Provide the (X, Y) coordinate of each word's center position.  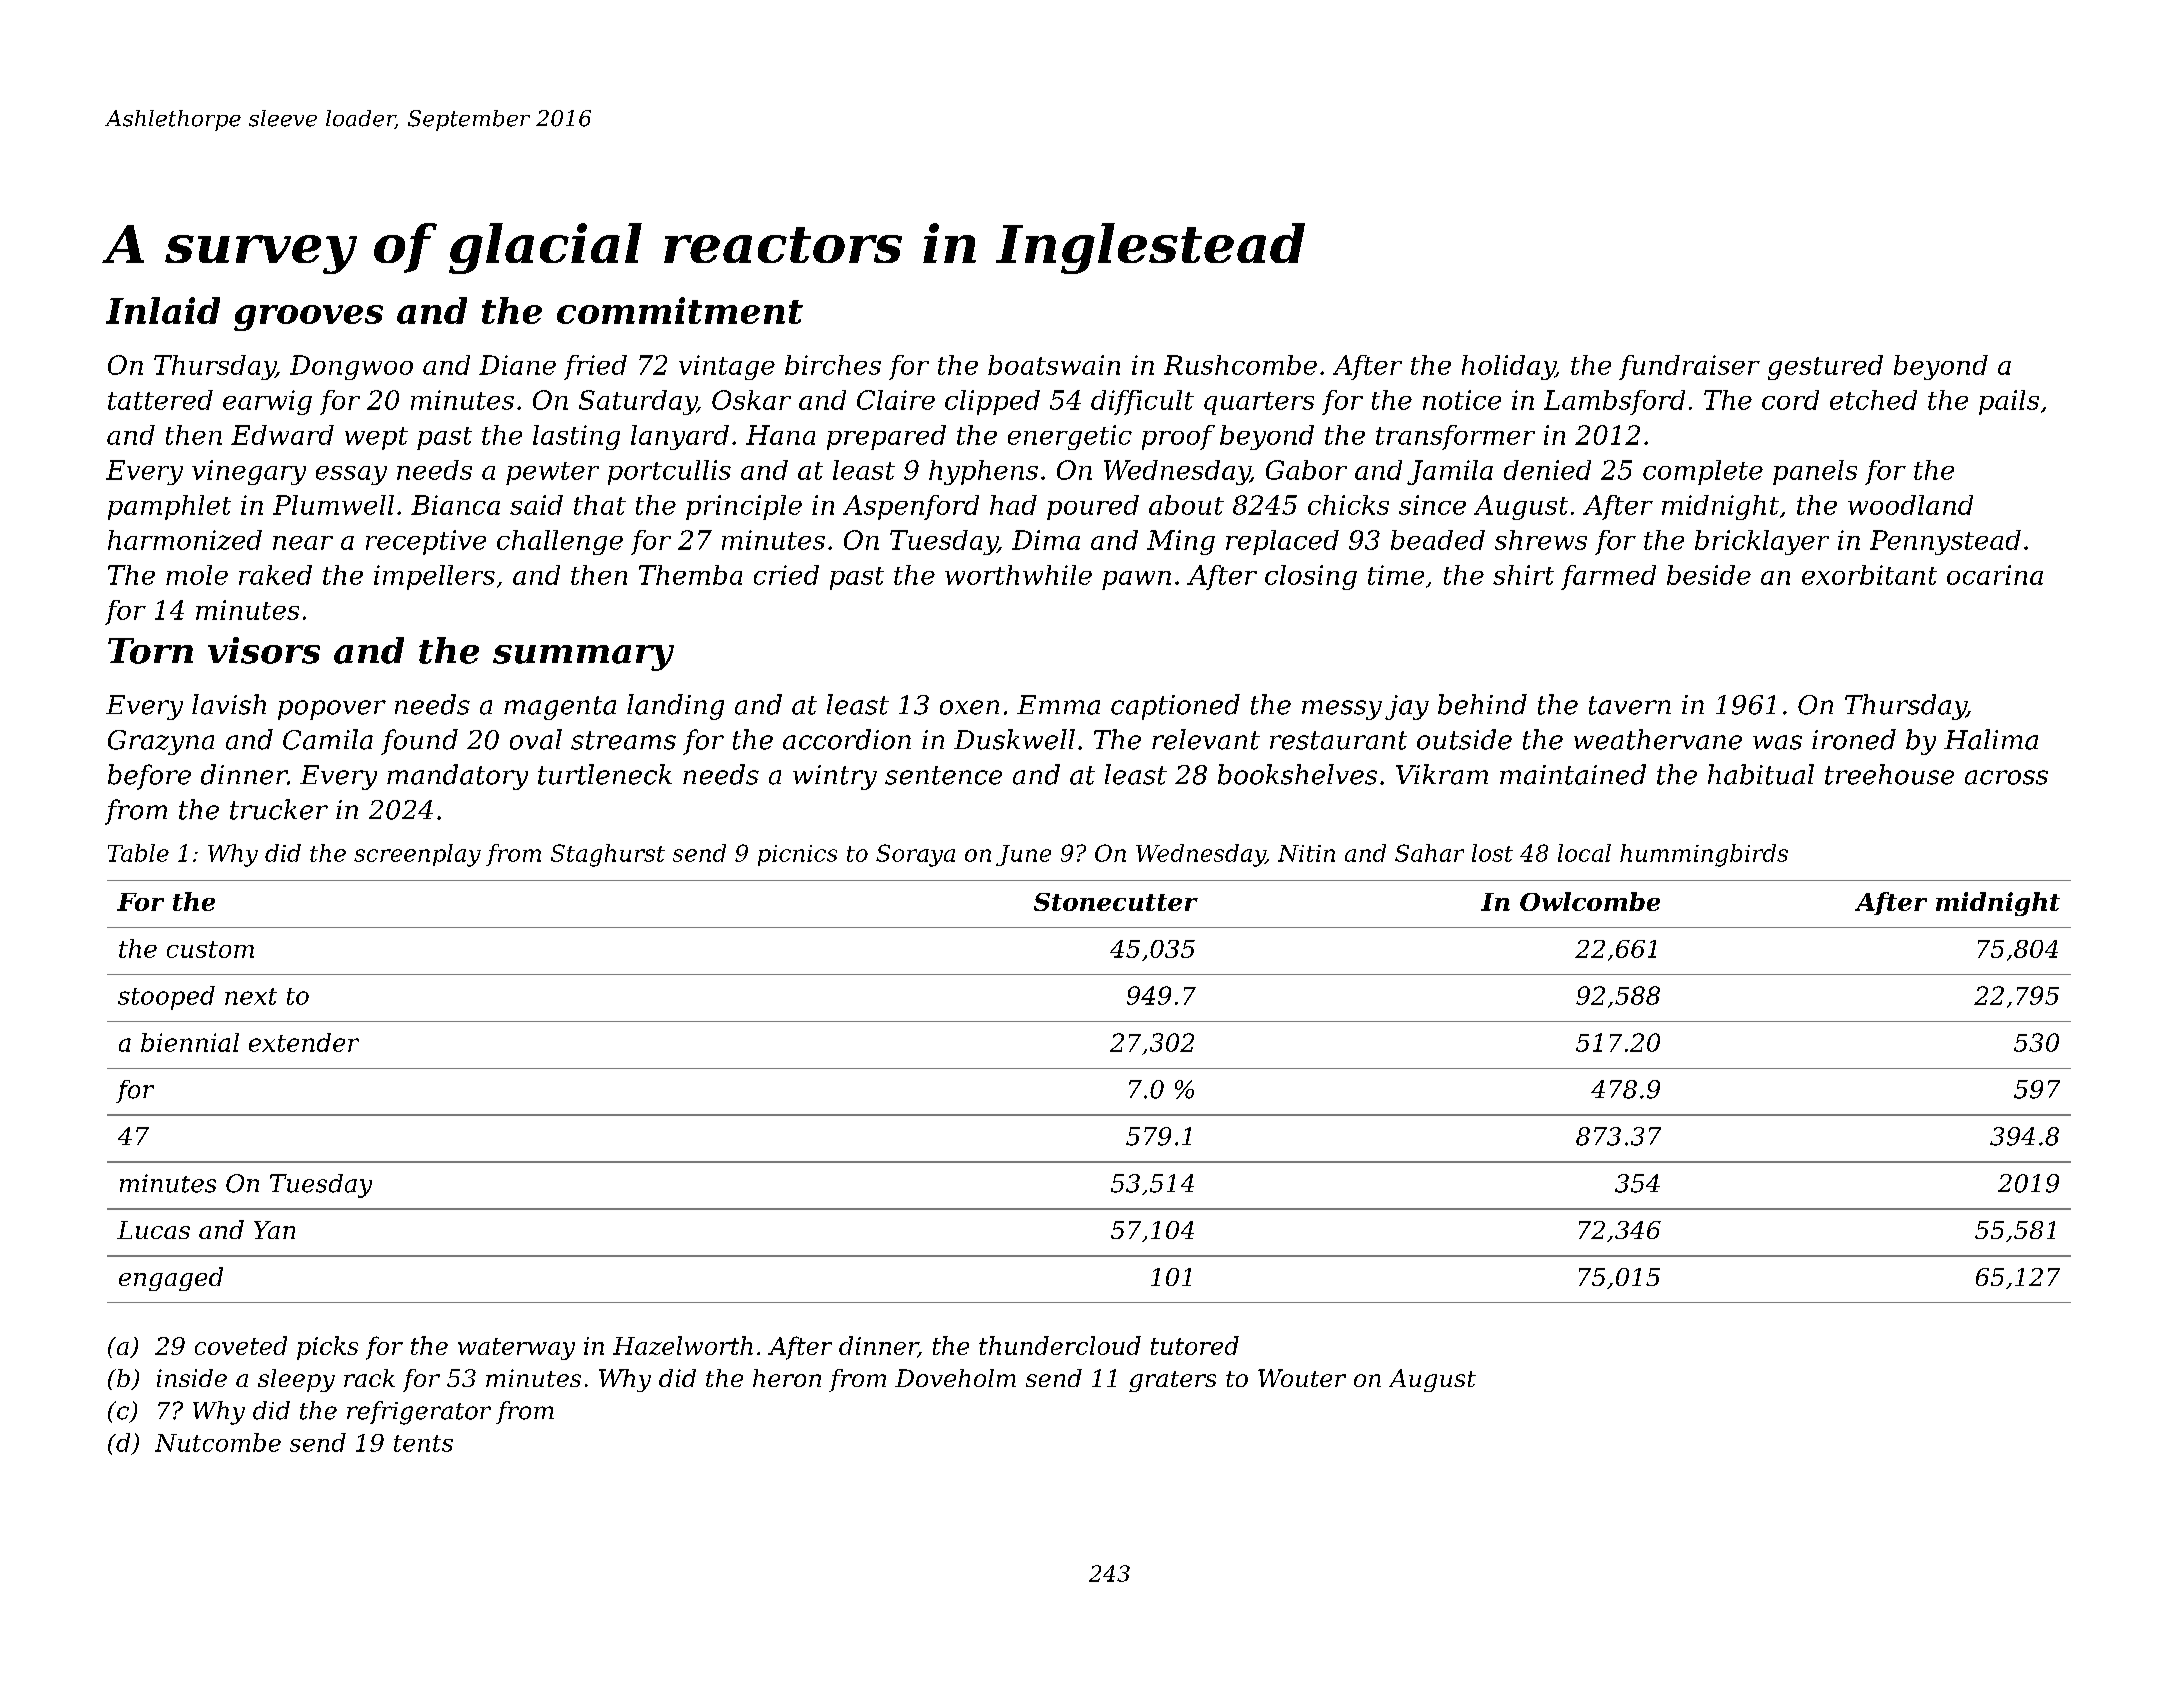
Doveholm (955, 1378)
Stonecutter (1116, 902)
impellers (434, 577)
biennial (190, 1042)
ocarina (1995, 575)
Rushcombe (1240, 365)
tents (423, 1443)
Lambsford (1614, 402)
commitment (680, 310)
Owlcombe (1590, 901)
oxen (969, 707)
